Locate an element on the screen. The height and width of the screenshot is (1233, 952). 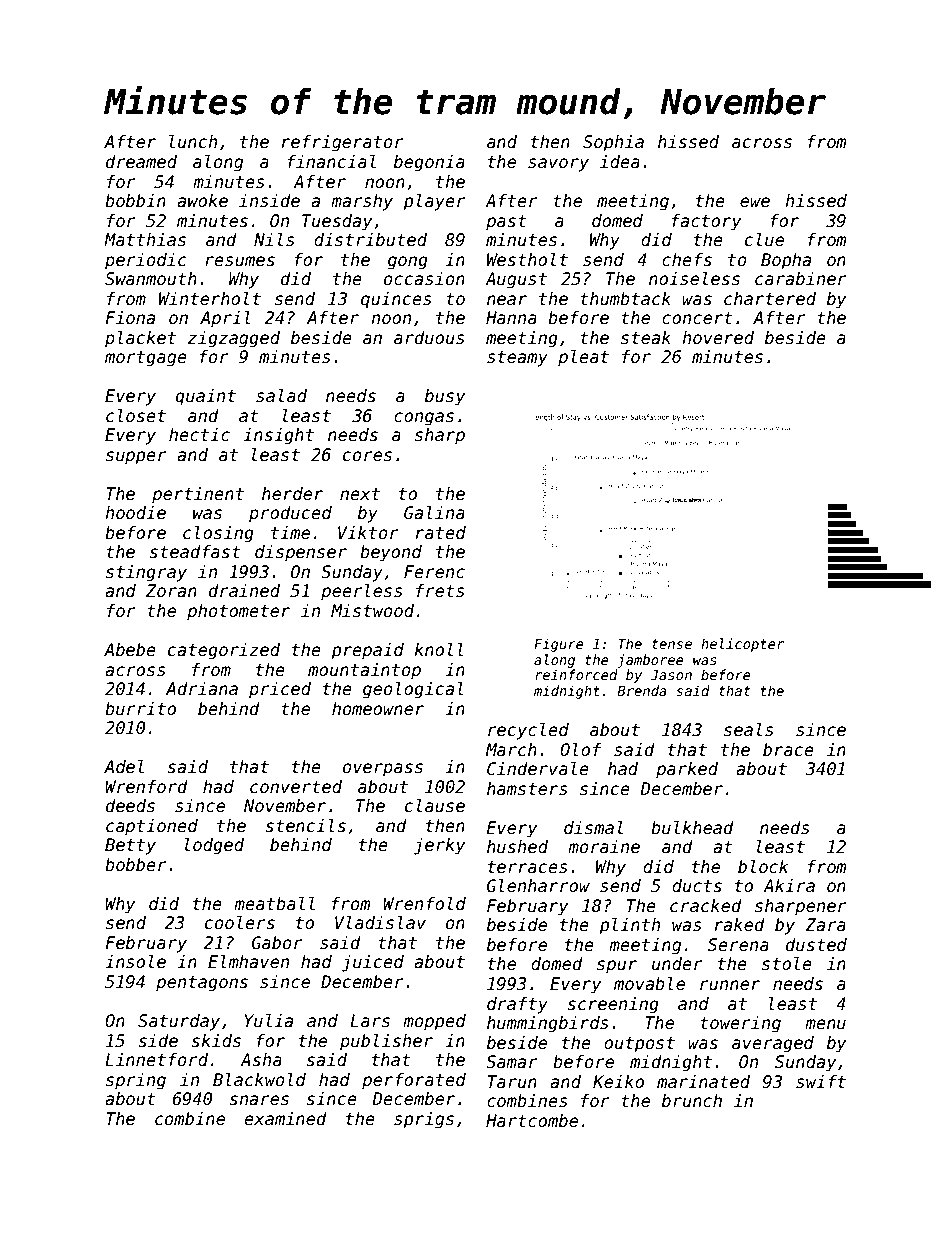
Galina is located at coordinates (434, 513).
